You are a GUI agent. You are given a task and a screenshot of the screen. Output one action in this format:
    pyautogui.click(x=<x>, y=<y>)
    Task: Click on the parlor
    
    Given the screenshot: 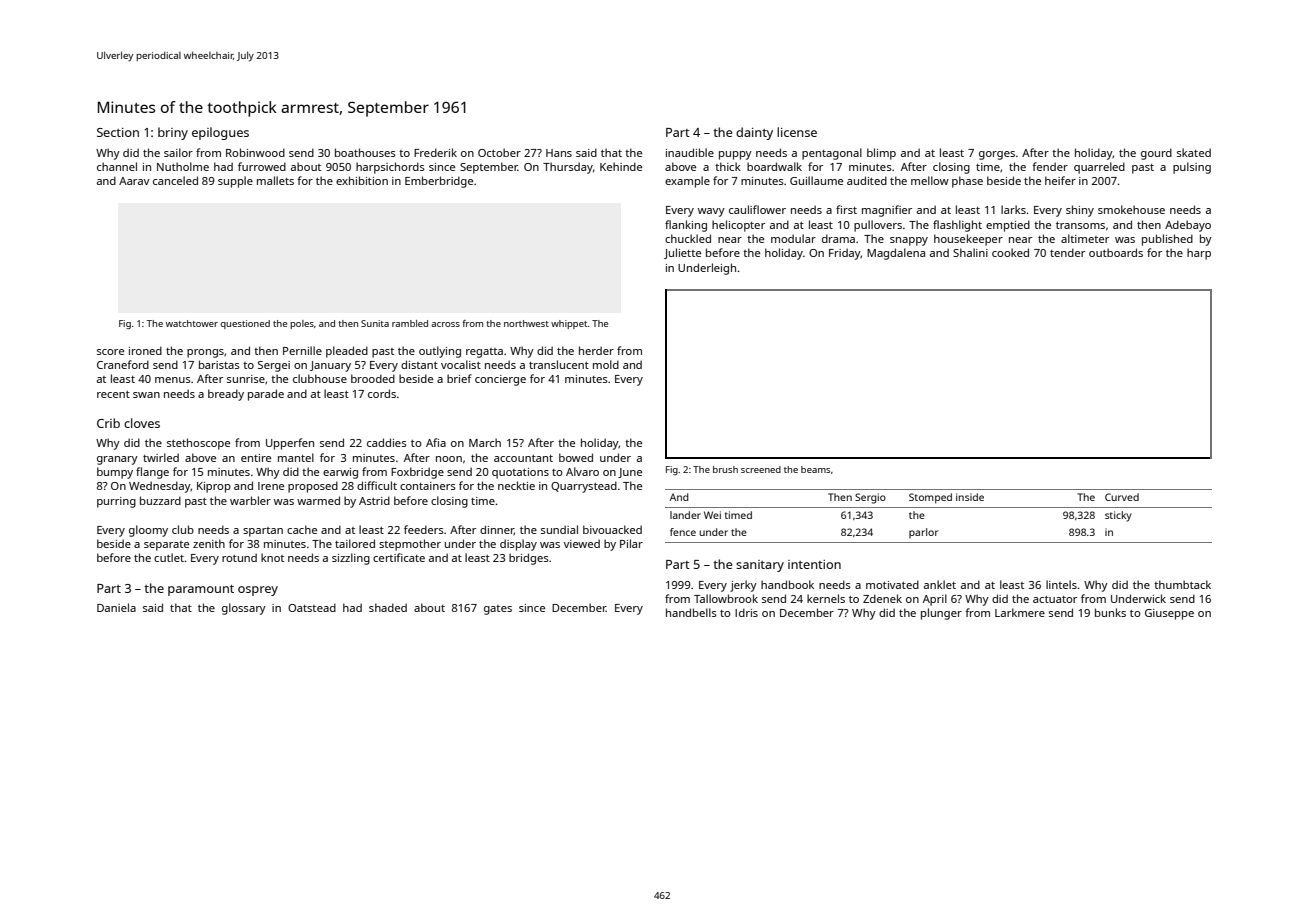 What is the action you would take?
    pyautogui.click(x=923, y=533)
